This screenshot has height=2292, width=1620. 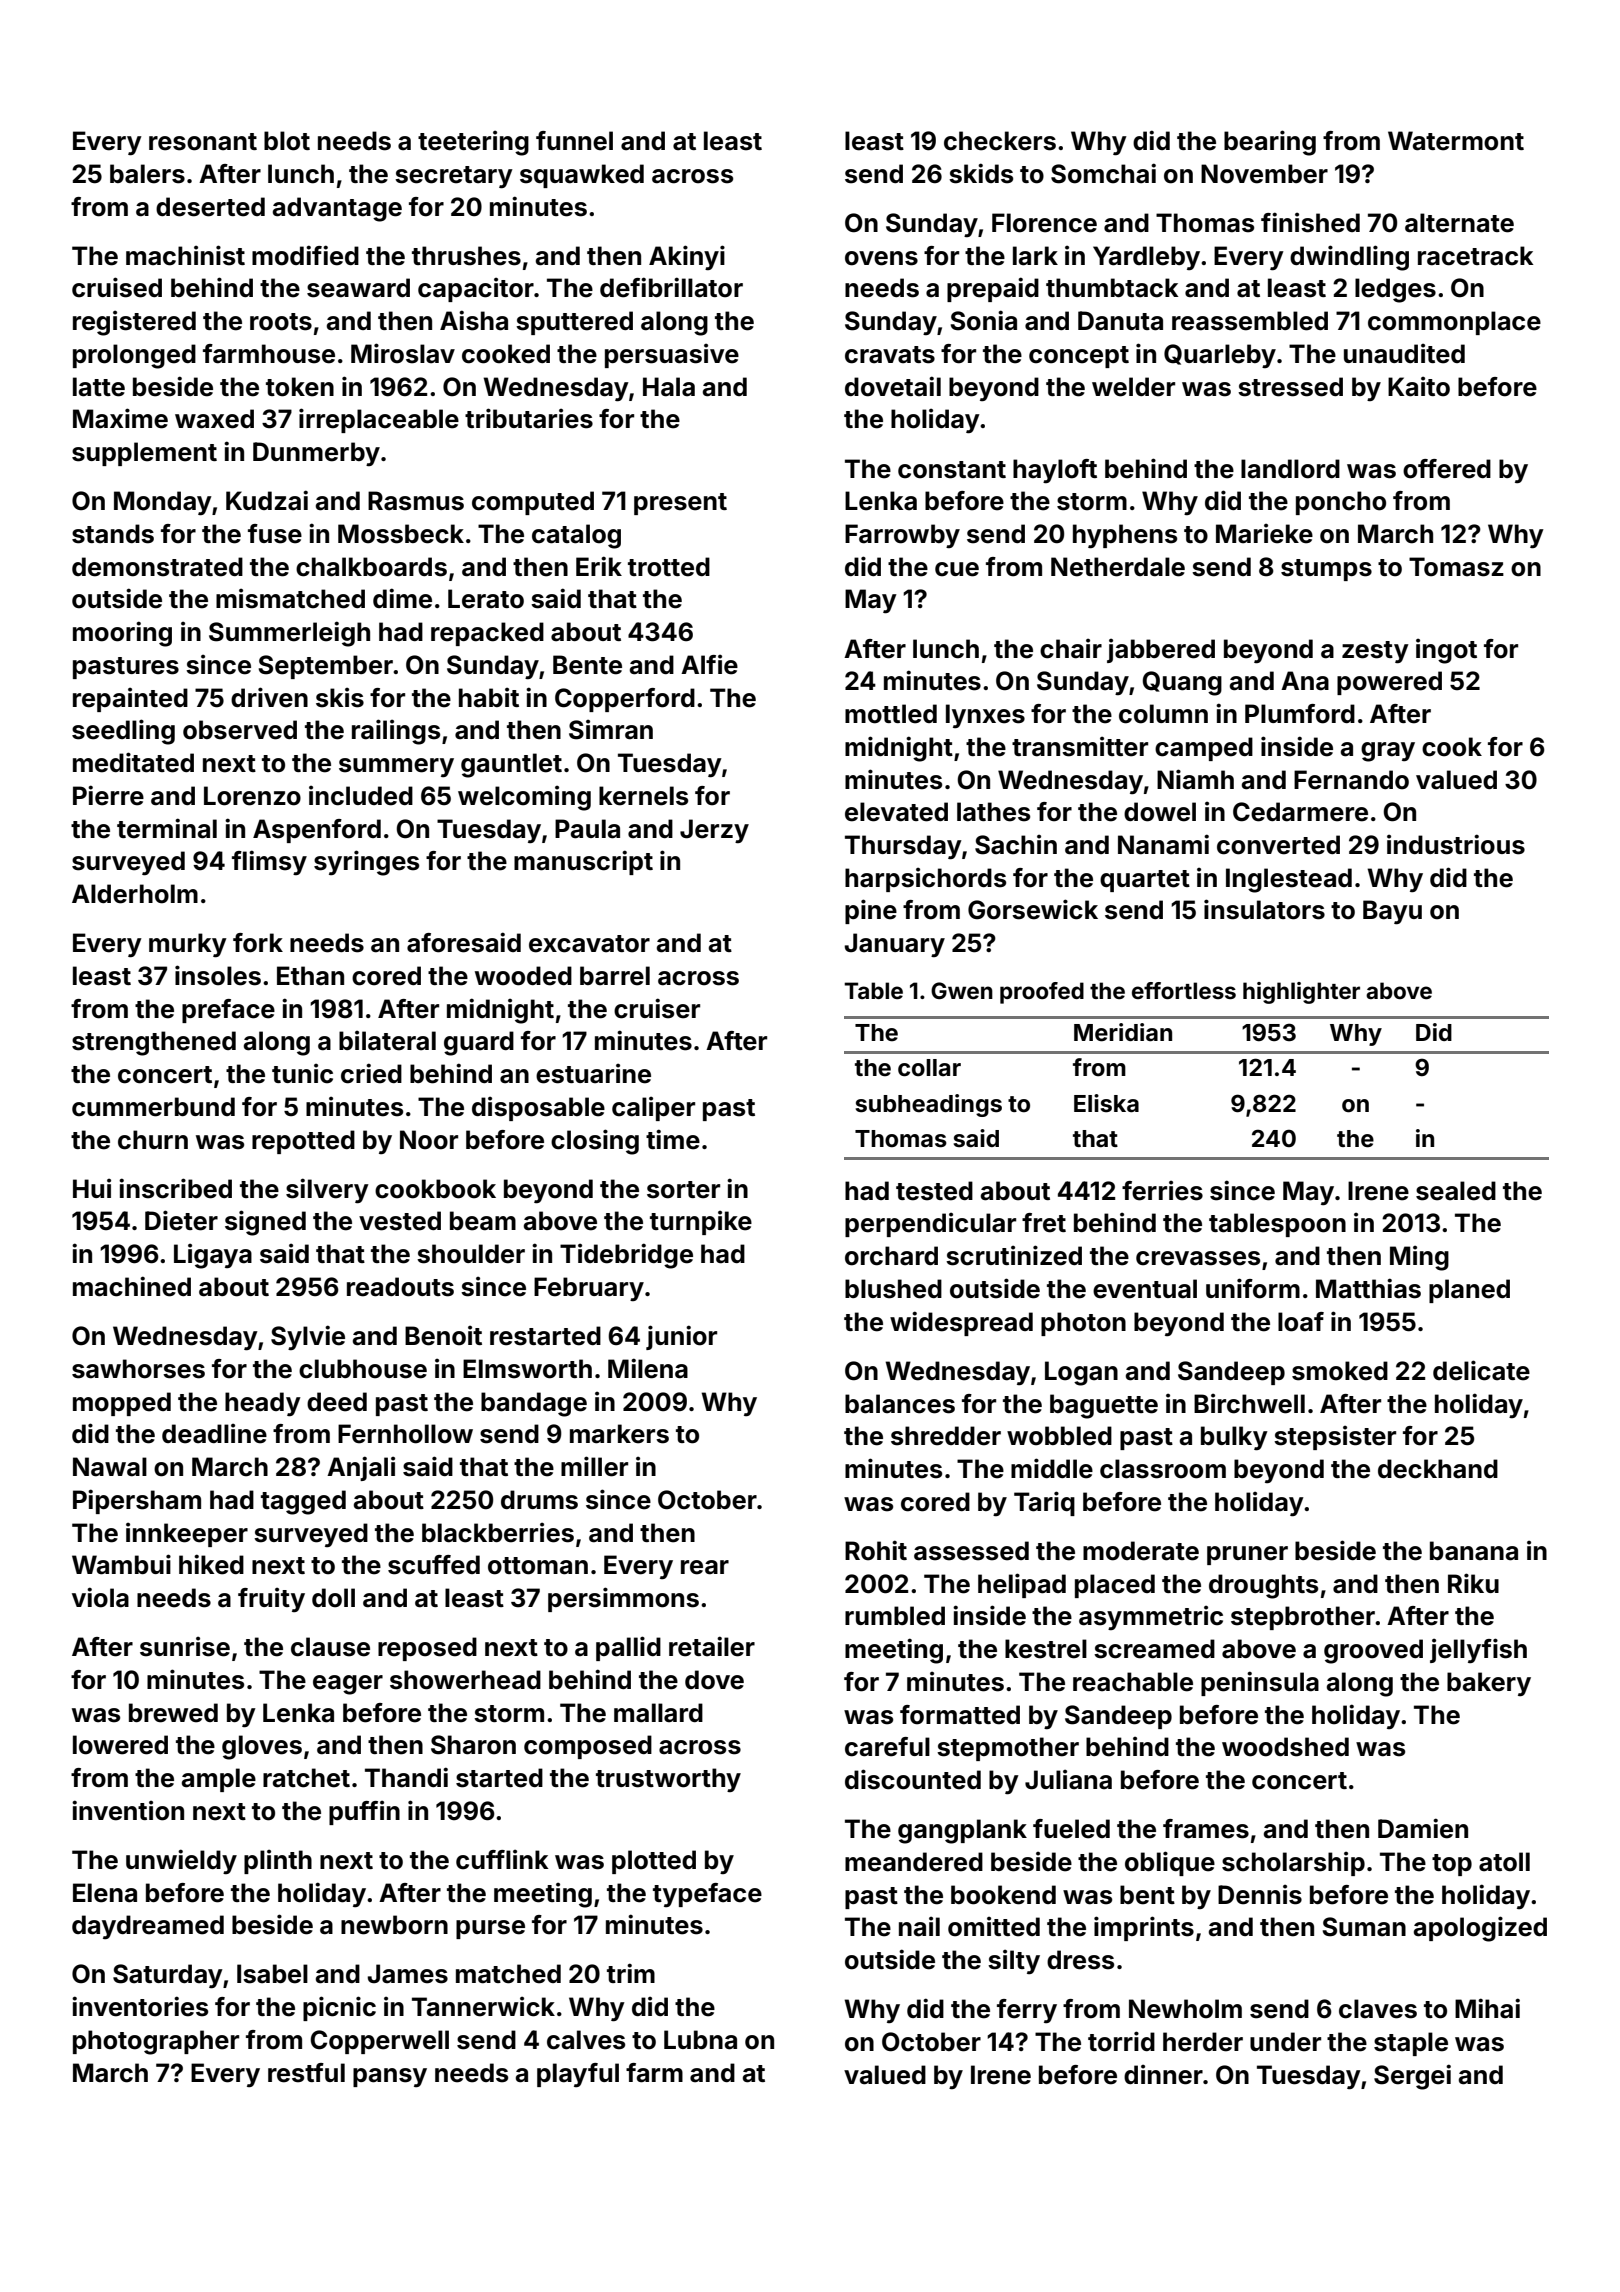 What do you see at coordinates (1027, 2011) in the screenshot?
I see `ferry` at bounding box center [1027, 2011].
